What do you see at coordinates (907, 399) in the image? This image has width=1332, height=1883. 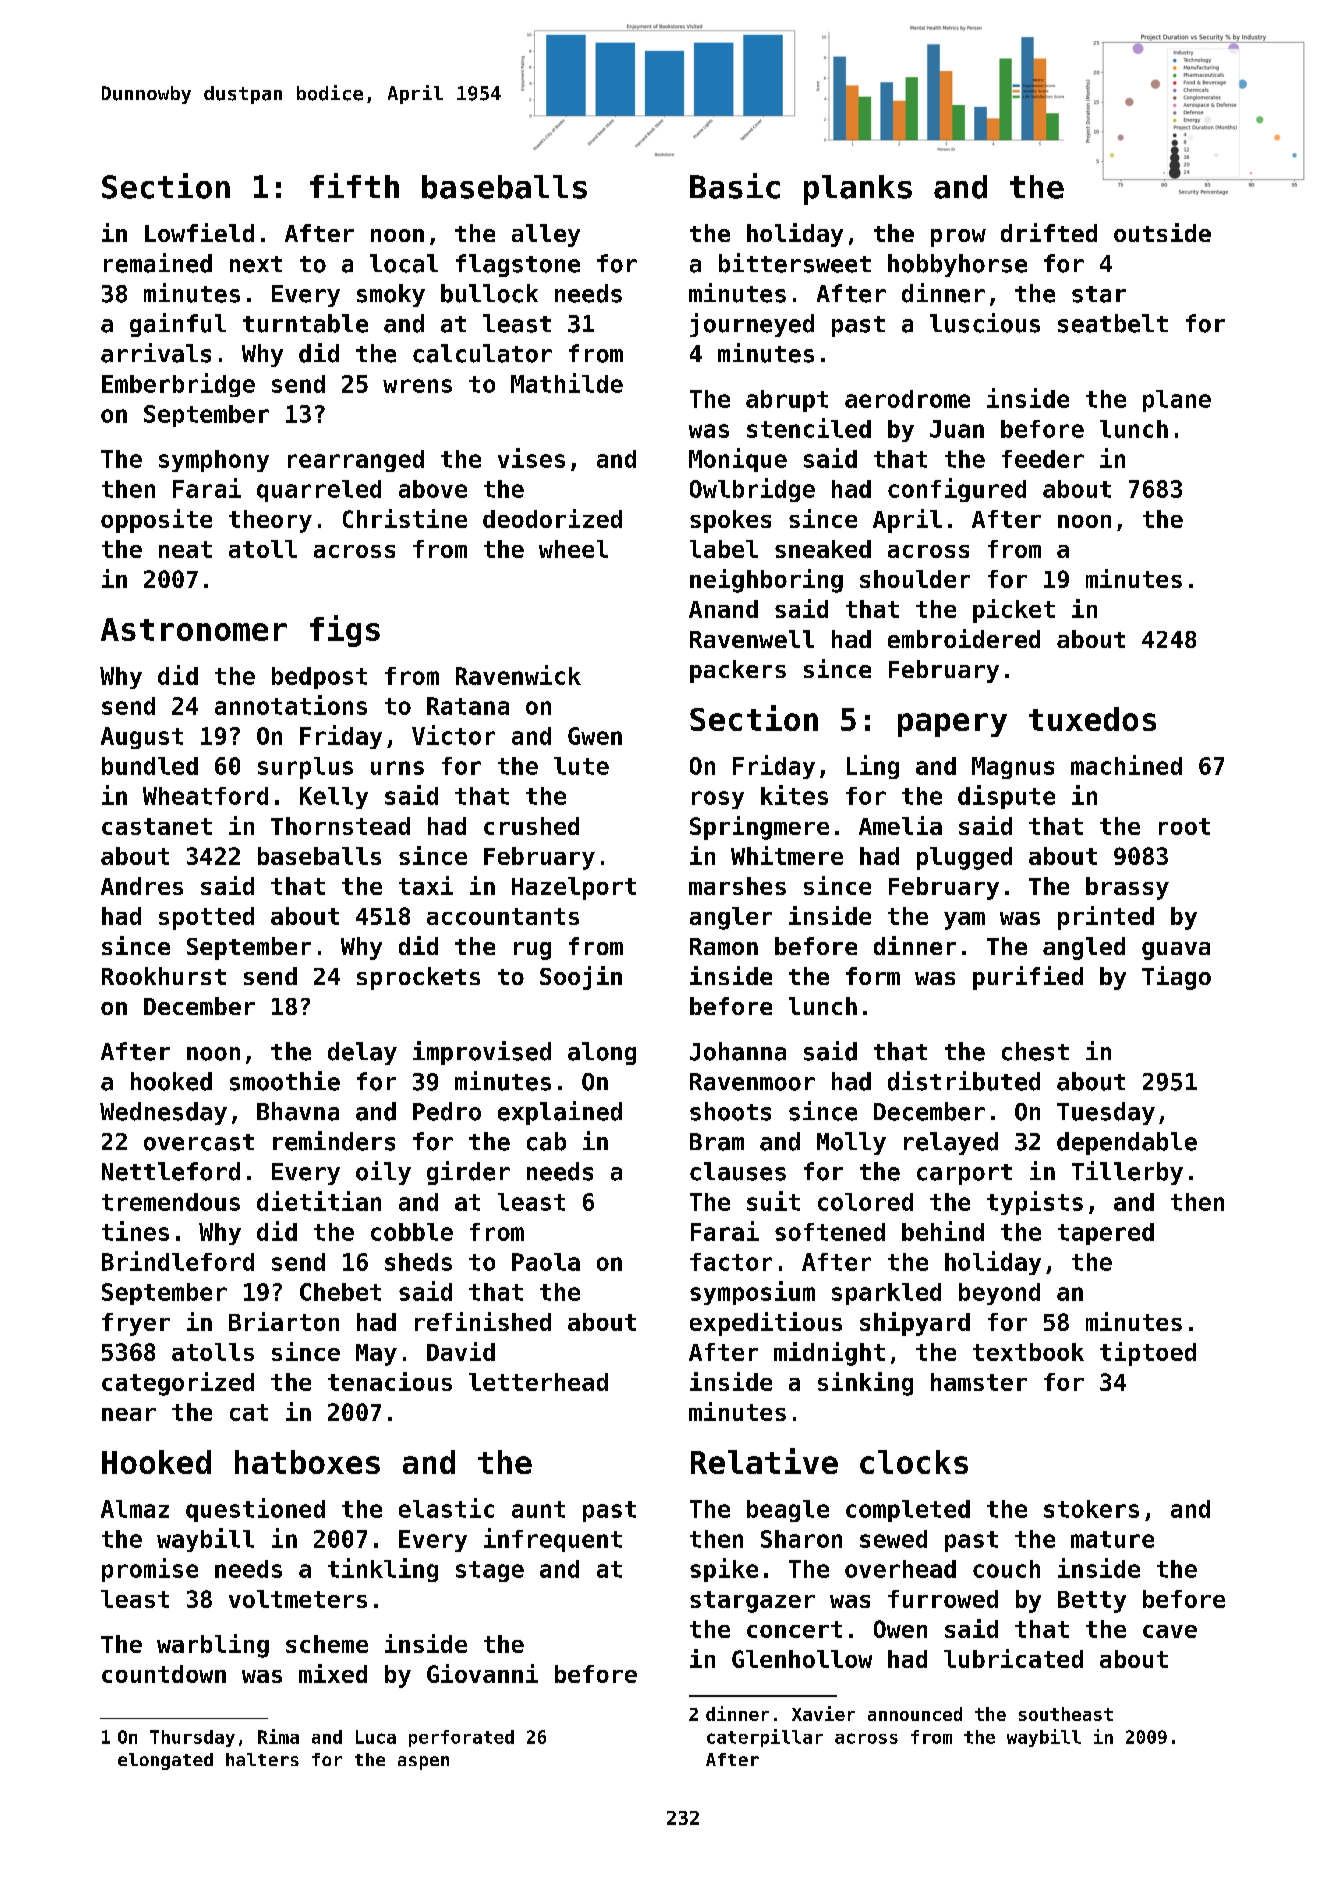 I see `aerodrome` at bounding box center [907, 399].
